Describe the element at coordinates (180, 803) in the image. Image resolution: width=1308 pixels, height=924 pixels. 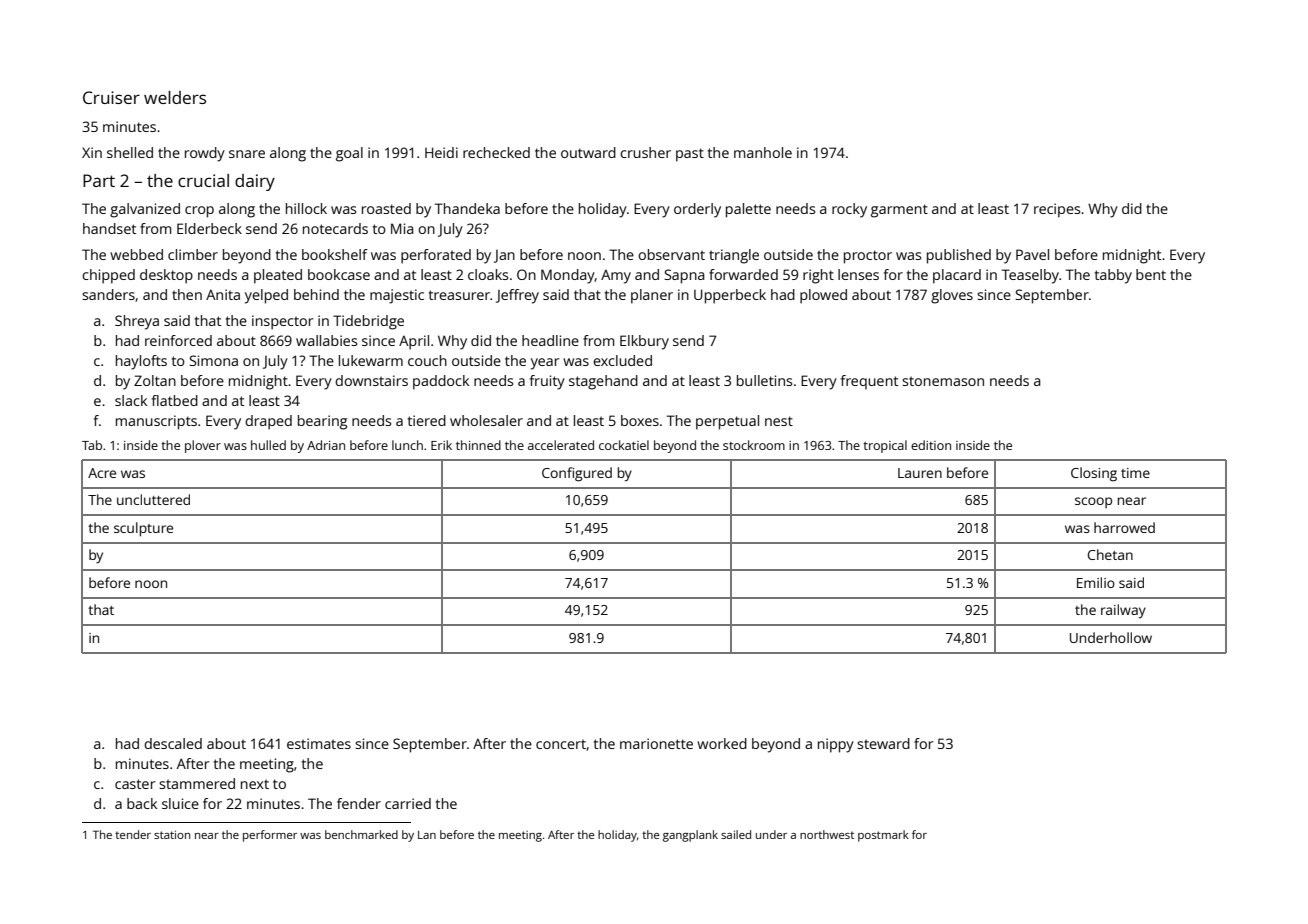
I see `sluice` at that location.
